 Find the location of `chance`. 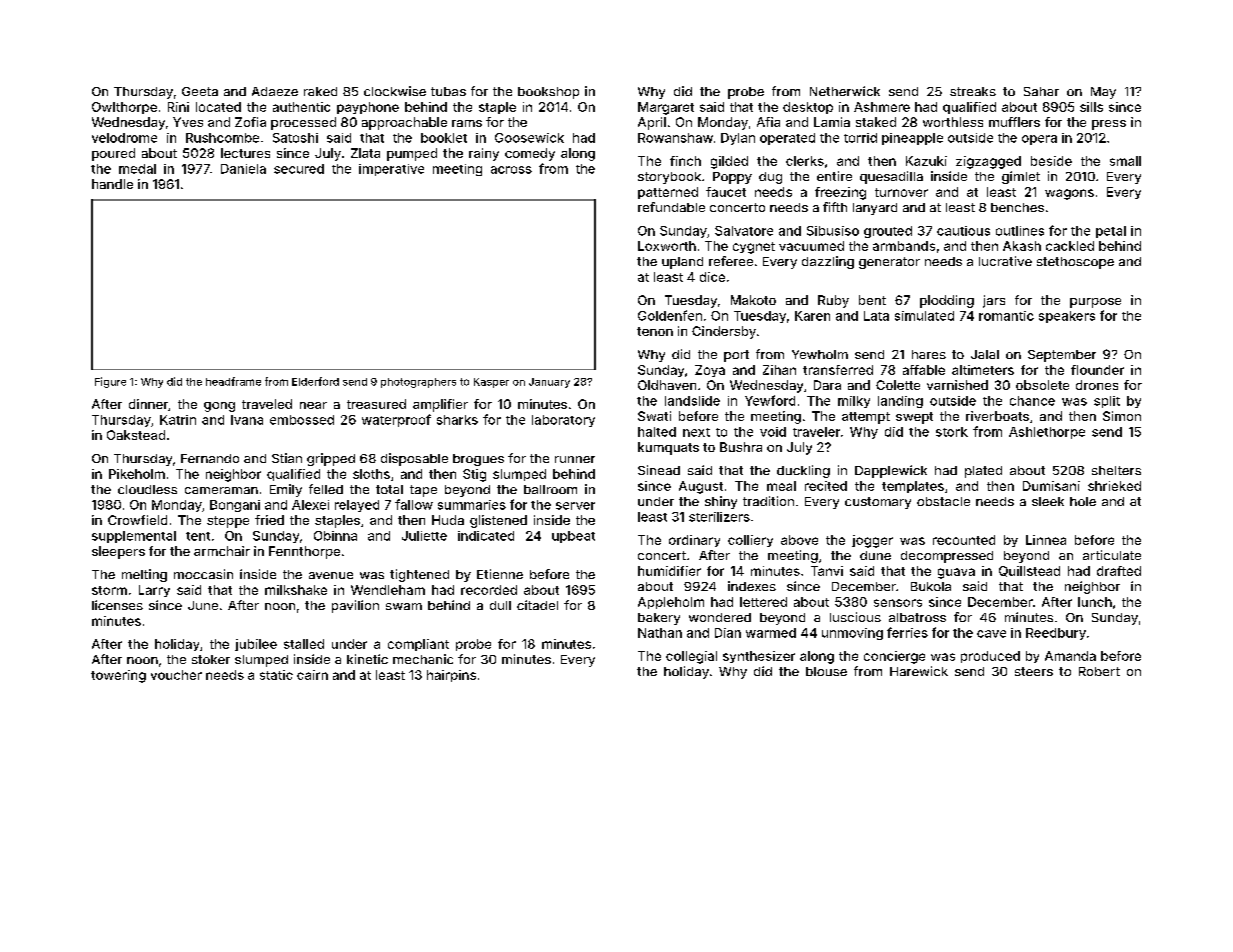

chance is located at coordinates (1032, 401).
